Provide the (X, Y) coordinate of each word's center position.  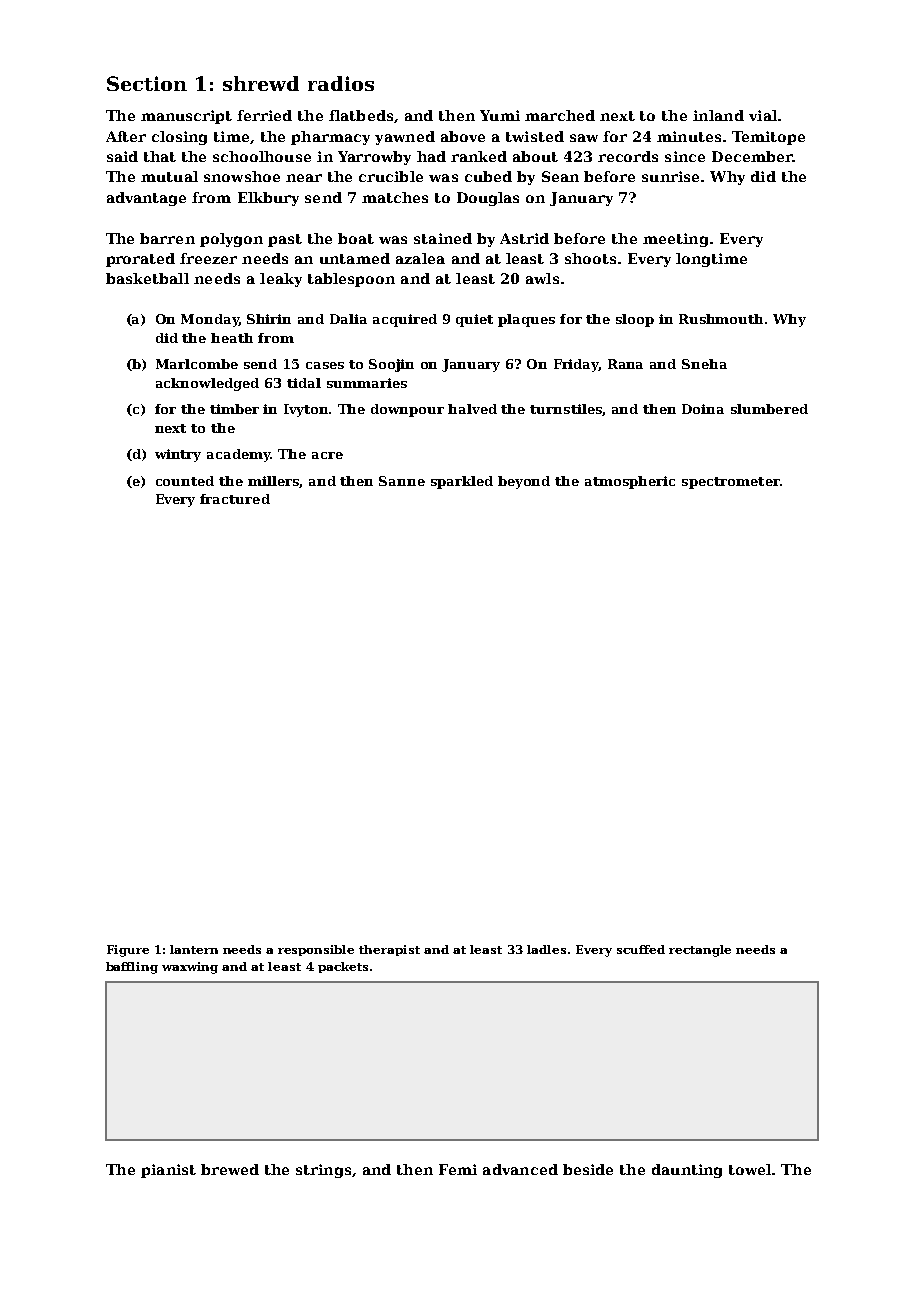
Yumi (500, 115)
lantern (194, 949)
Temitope (768, 138)
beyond (524, 482)
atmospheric (630, 482)
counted (185, 481)
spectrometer (731, 483)
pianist (168, 1171)
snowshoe (242, 176)
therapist (389, 950)
